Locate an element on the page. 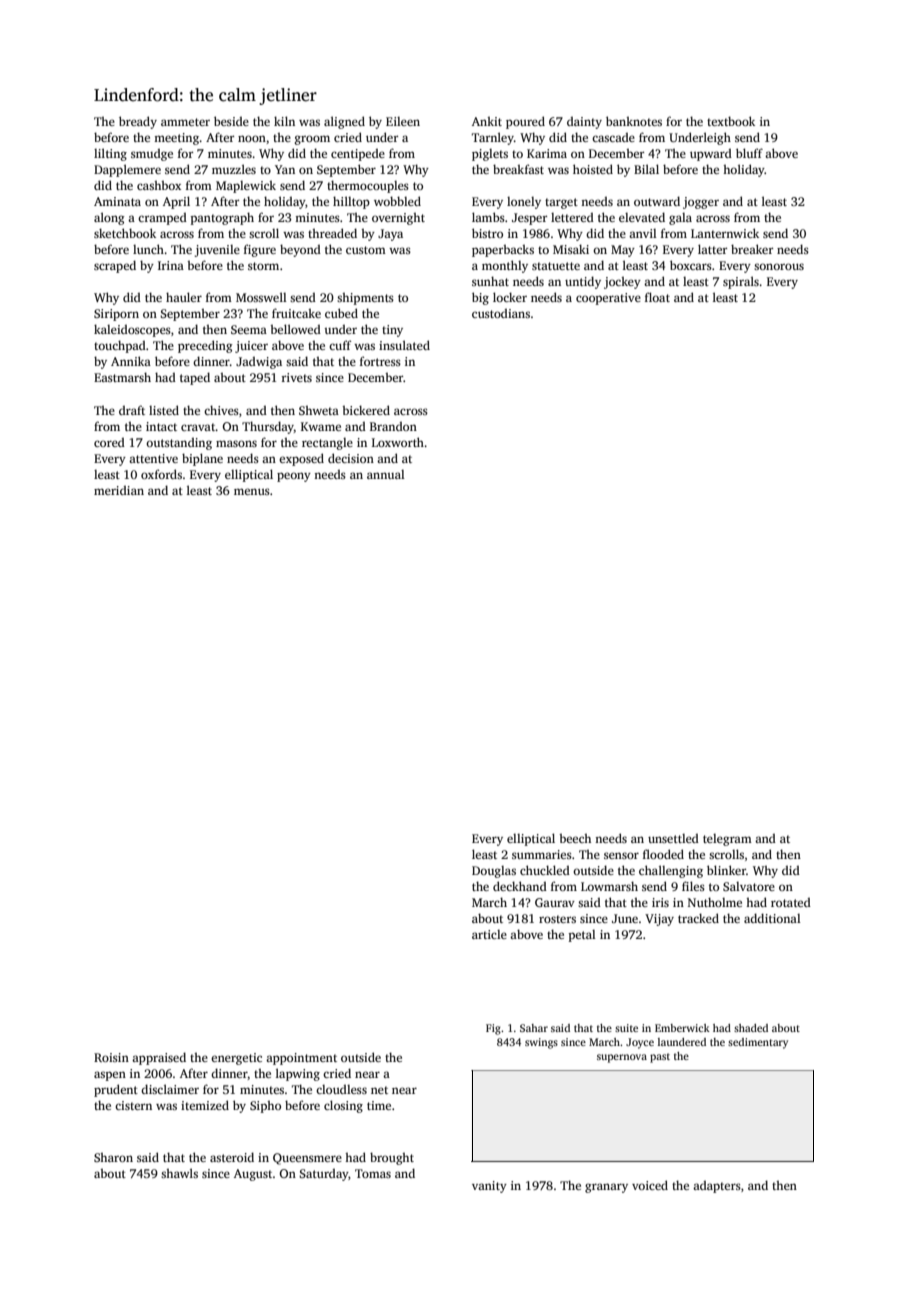 The width and height of the document is (908, 1316). banknotes is located at coordinates (634, 121).
